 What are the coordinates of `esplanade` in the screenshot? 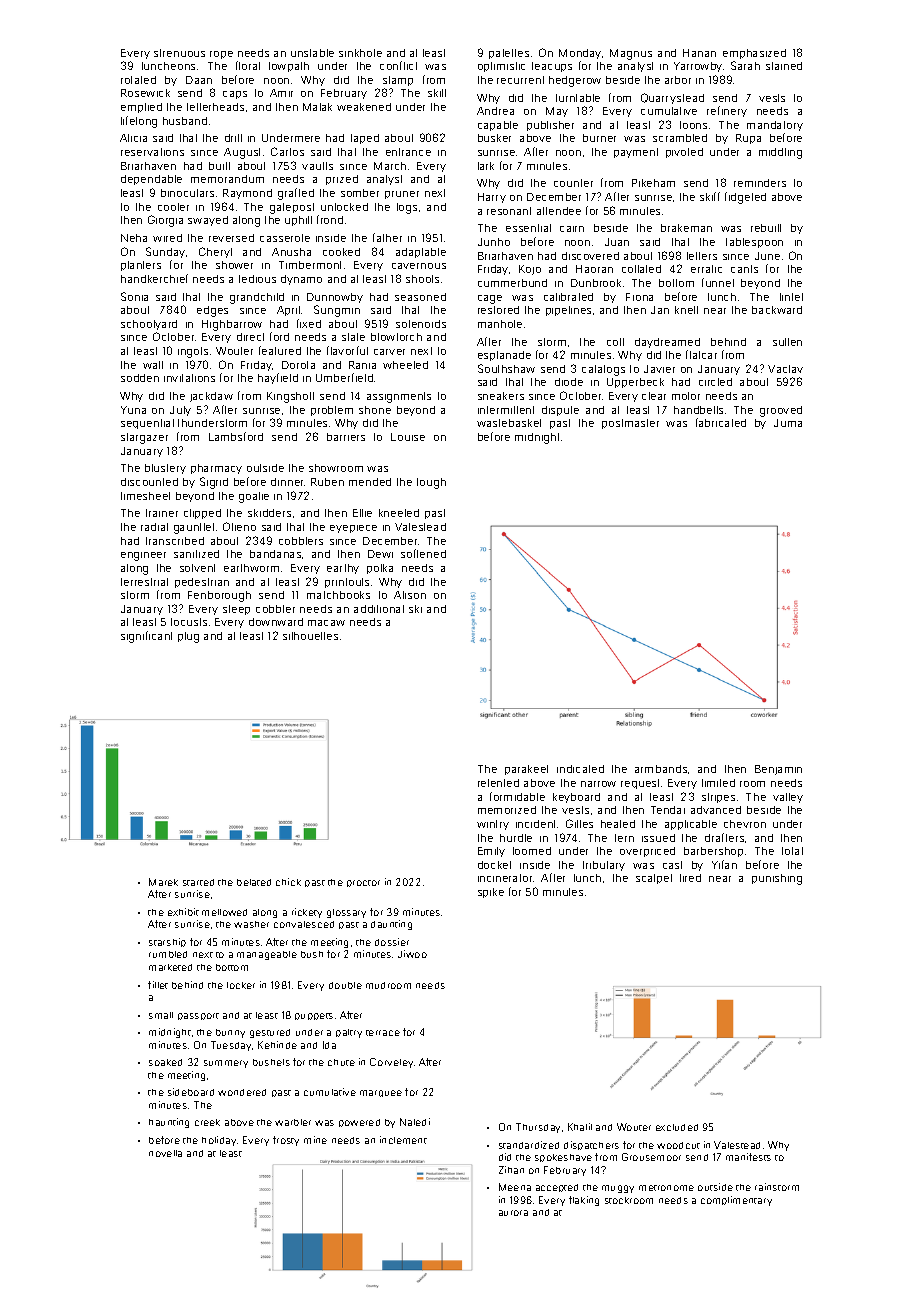 It's located at (504, 356).
